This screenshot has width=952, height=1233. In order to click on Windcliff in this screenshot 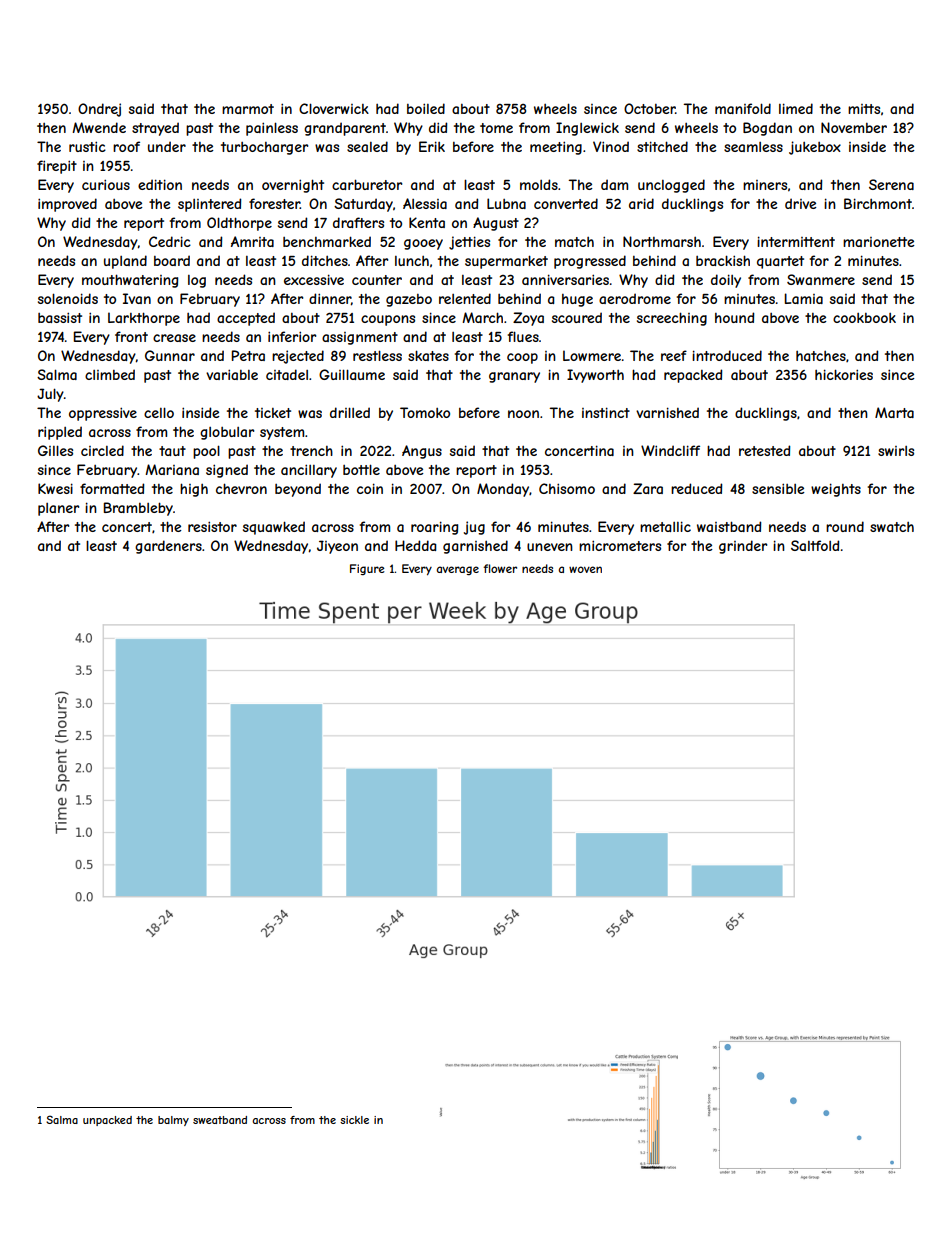, I will do `click(670, 450)`.
